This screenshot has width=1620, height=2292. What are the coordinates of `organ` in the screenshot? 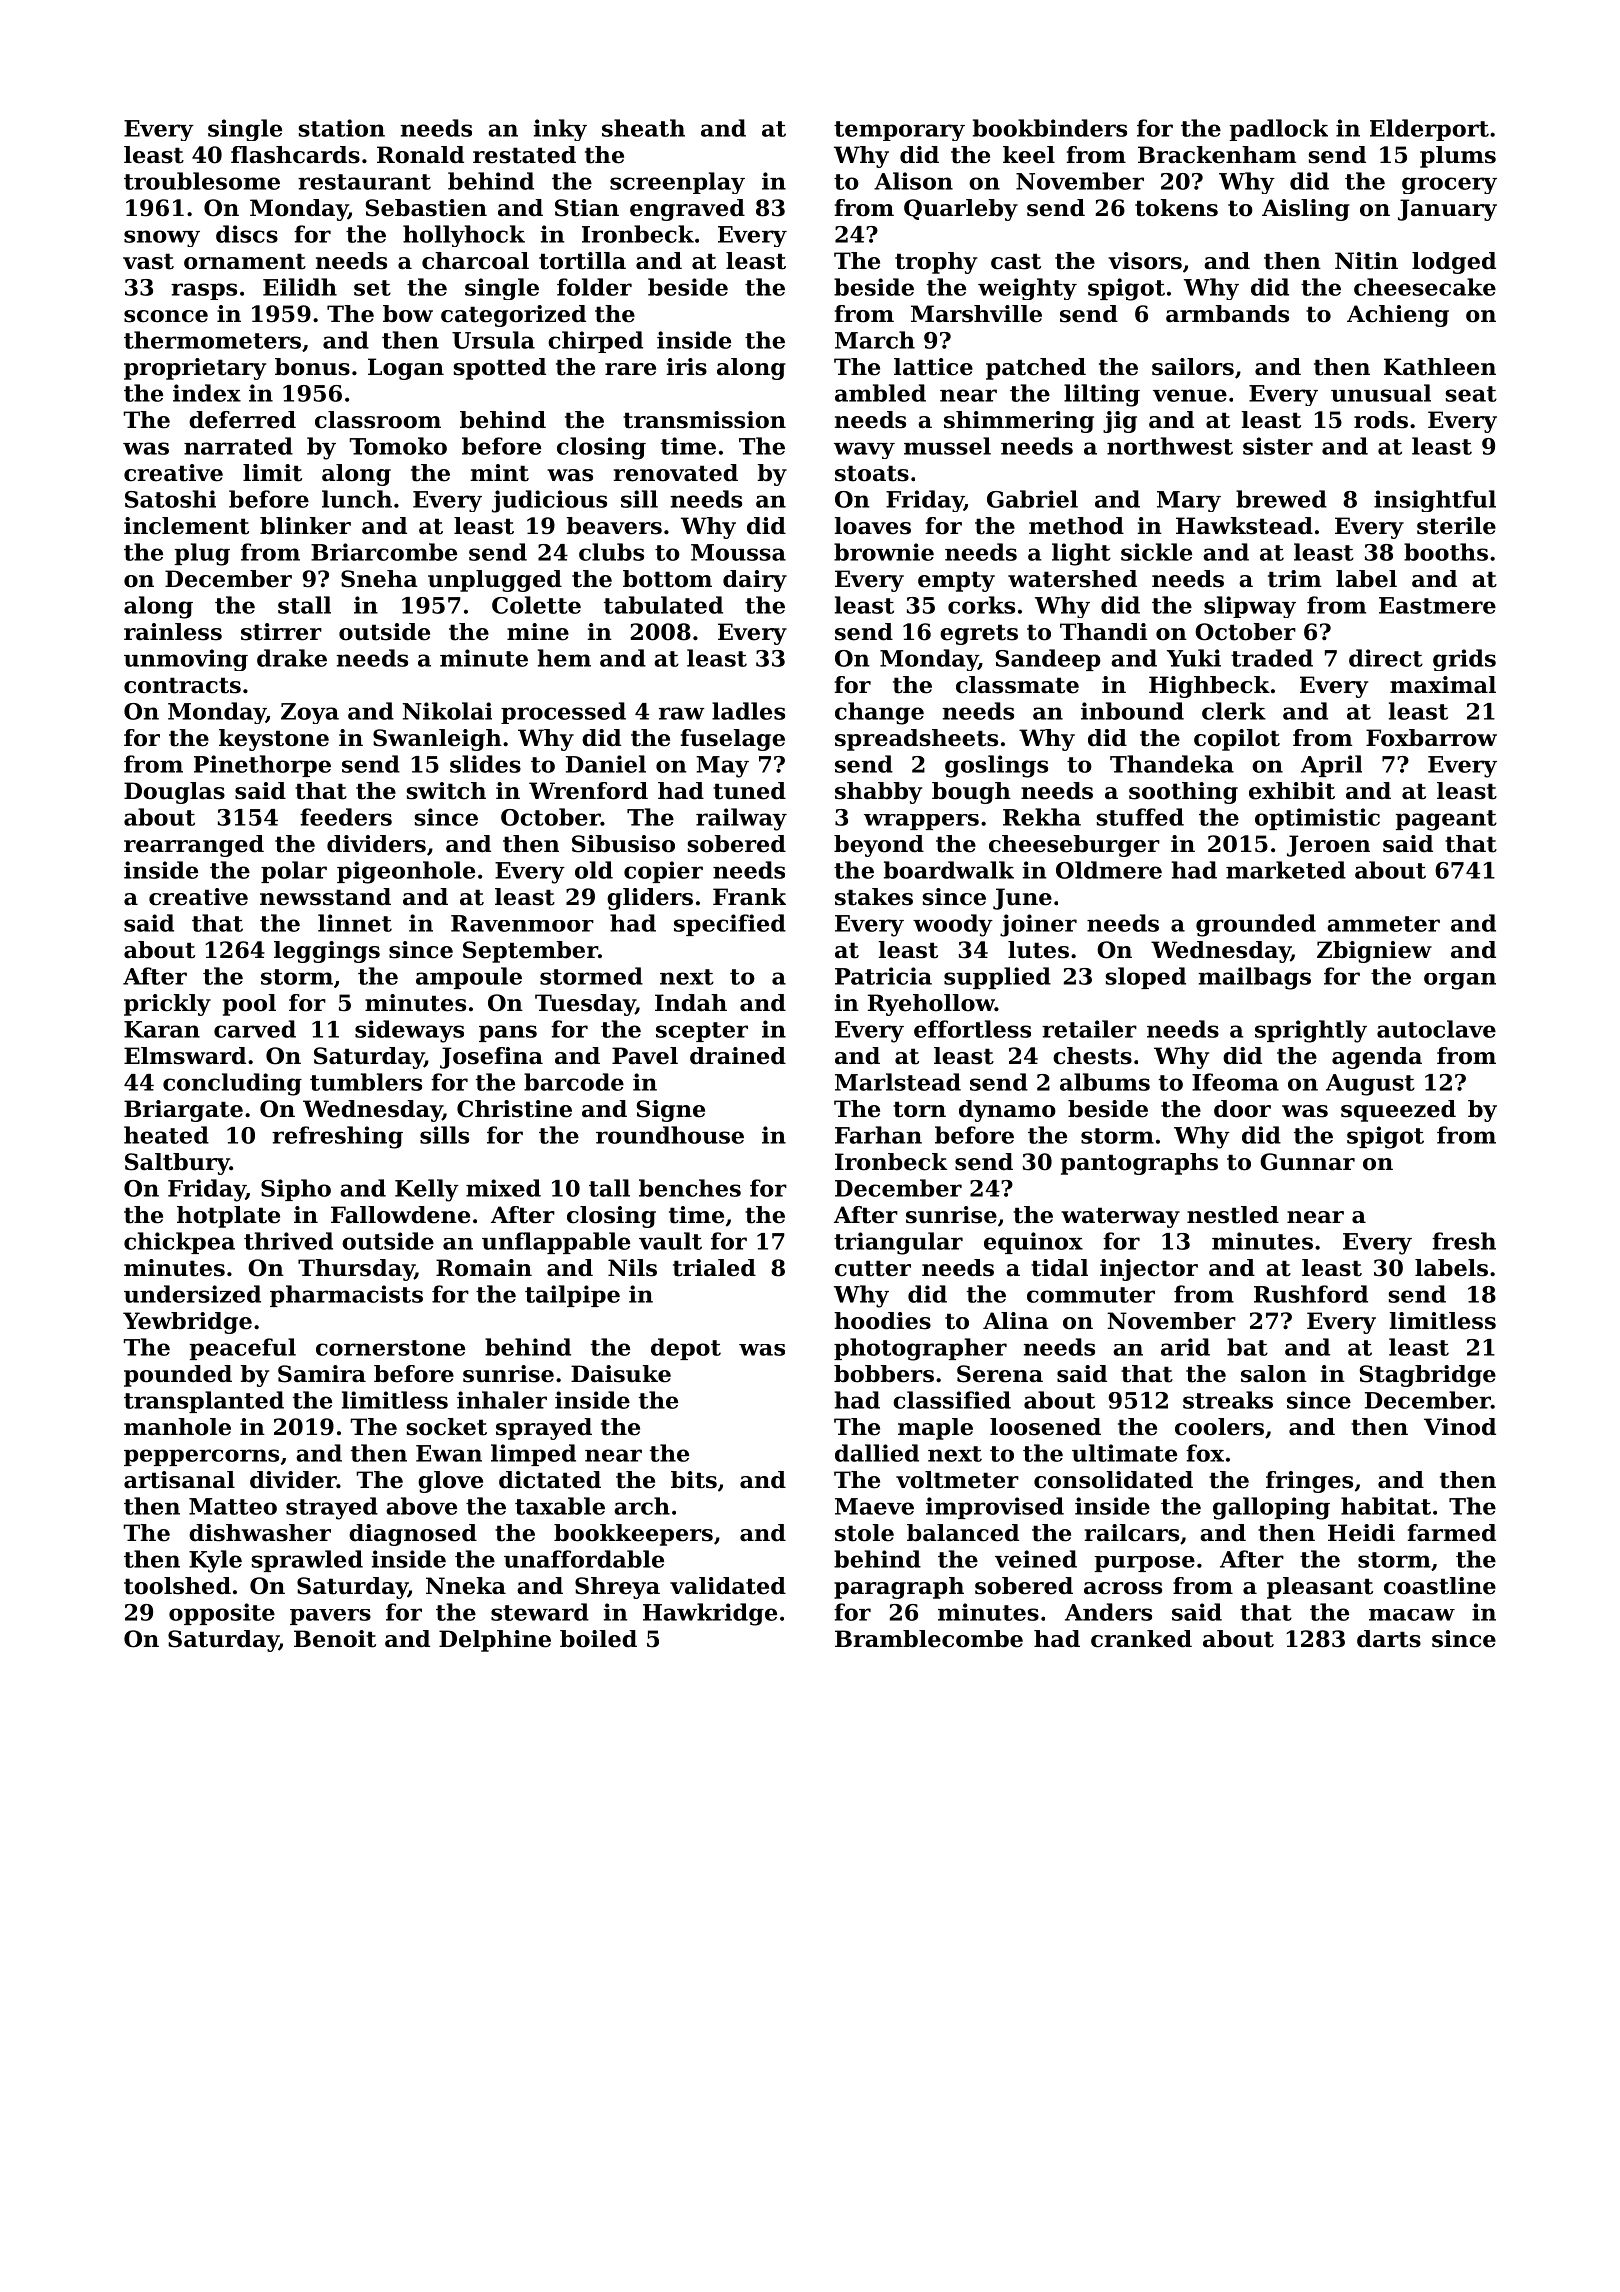 It's located at (1460, 981).
